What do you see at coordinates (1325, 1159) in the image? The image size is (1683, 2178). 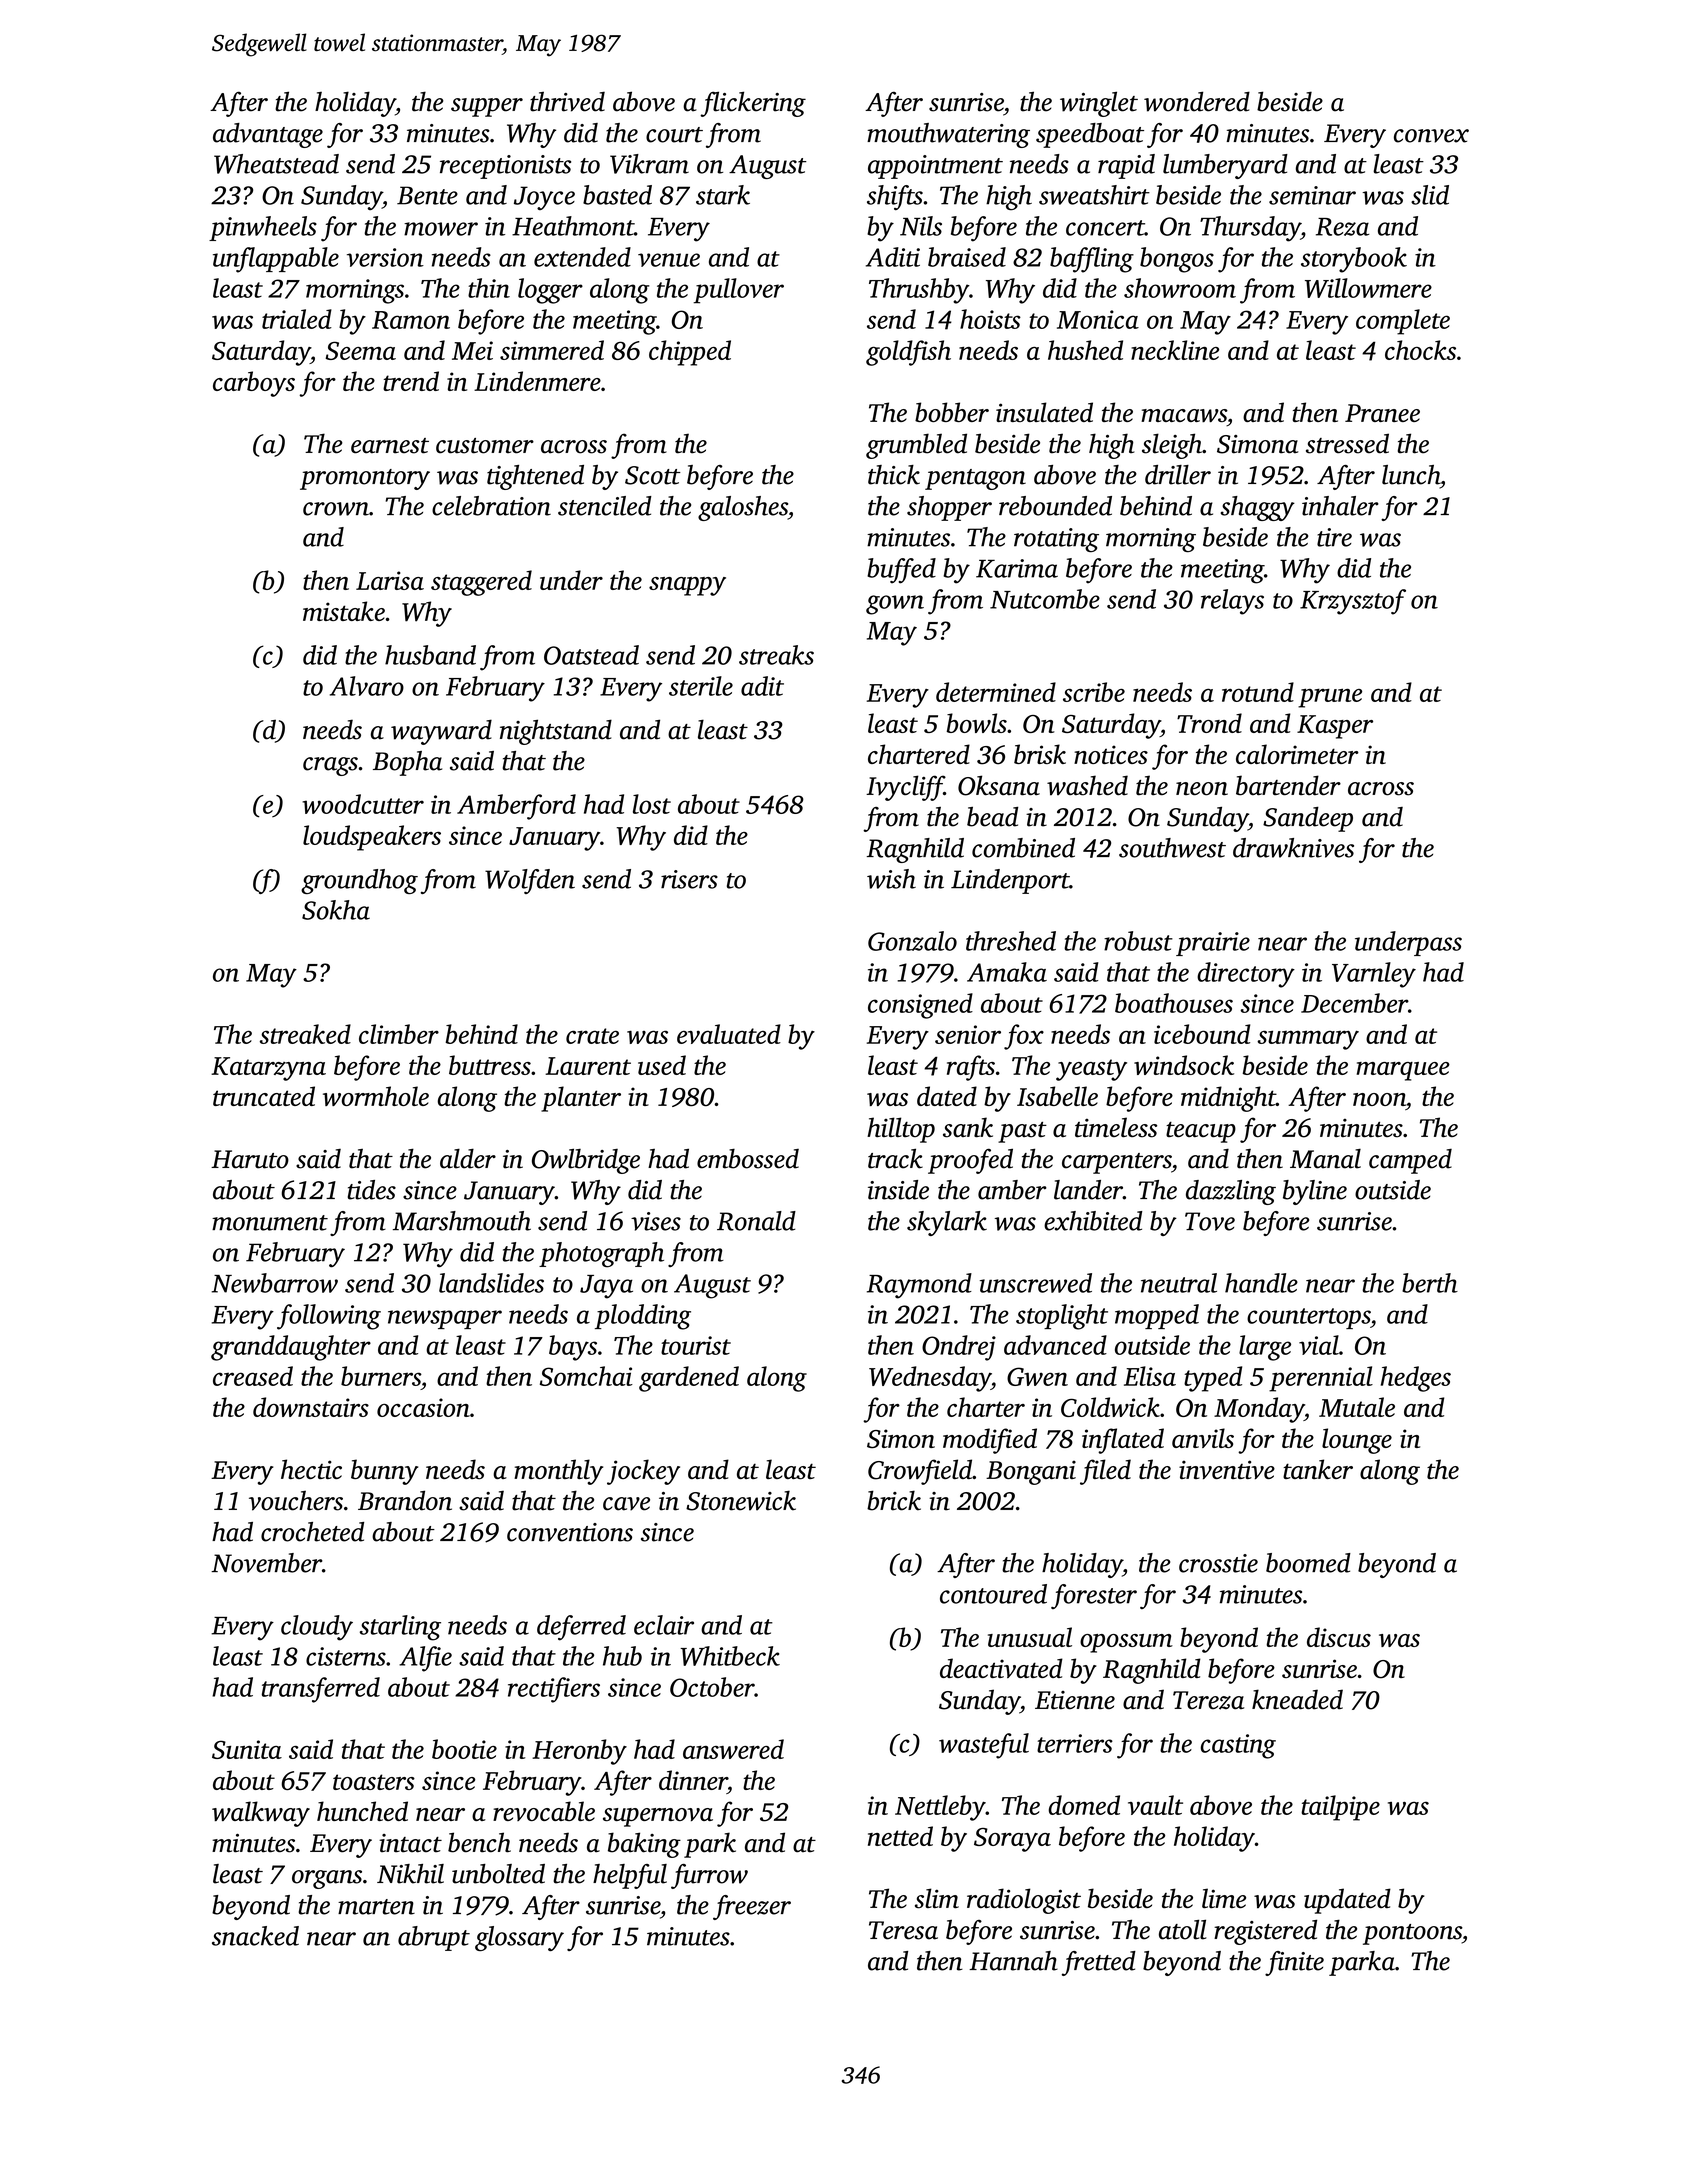 I see `Manal` at bounding box center [1325, 1159].
